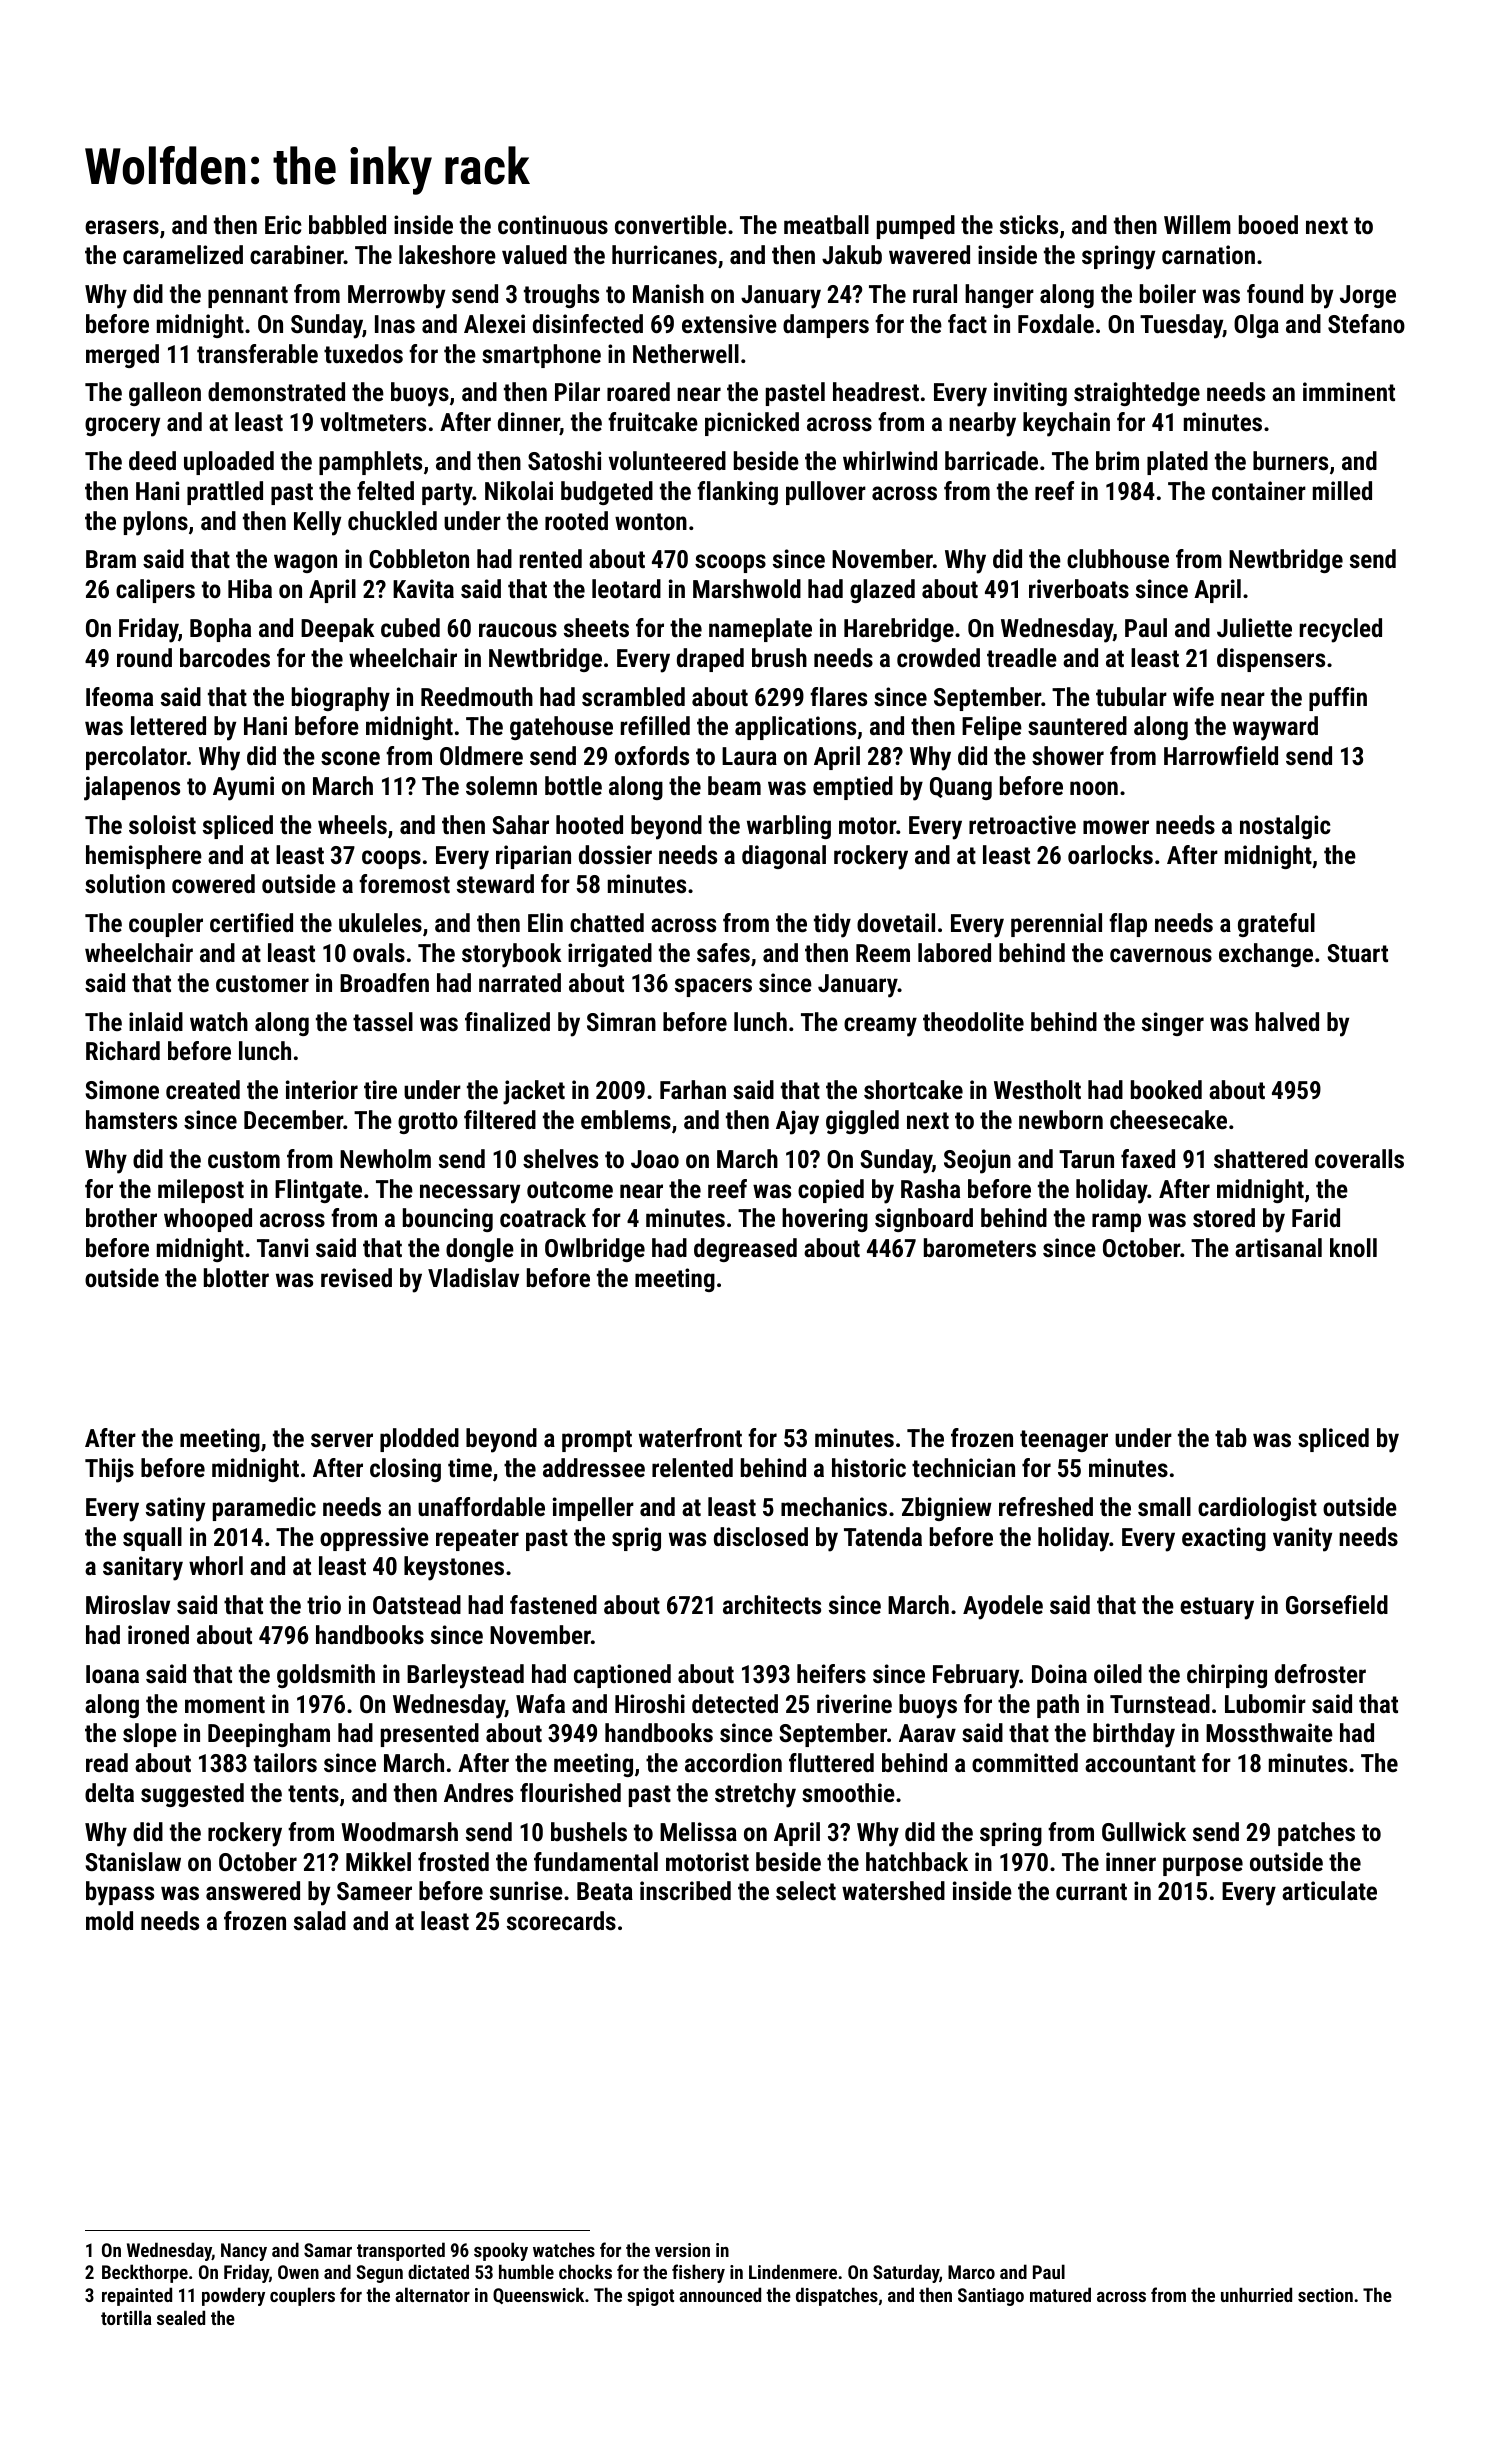  What do you see at coordinates (826, 224) in the document?
I see `meatball` at bounding box center [826, 224].
